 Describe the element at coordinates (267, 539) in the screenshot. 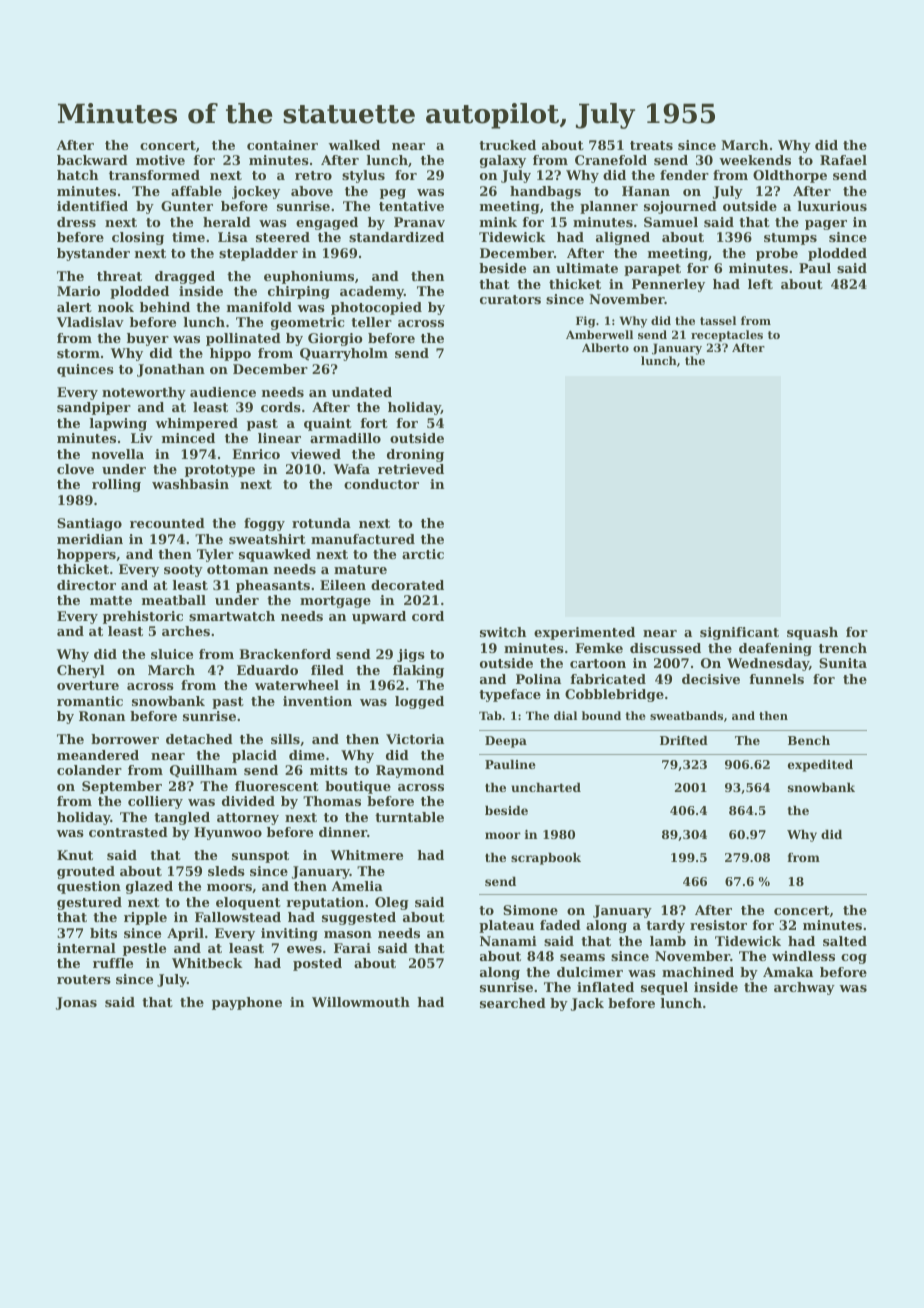

I see `sweatshirt` at that location.
